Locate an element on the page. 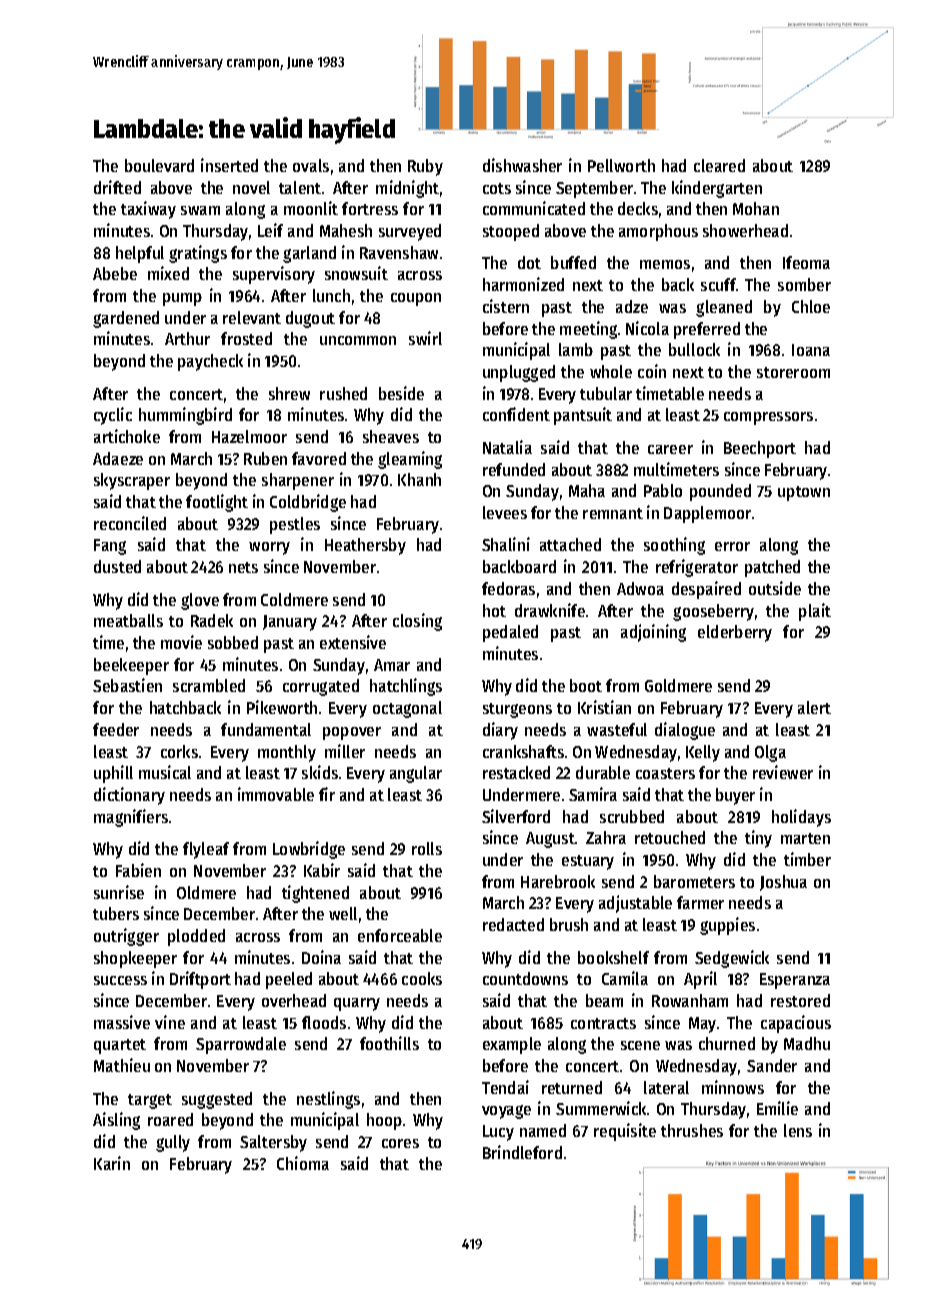 The height and width of the page is (1312, 925). sobbed is located at coordinates (233, 642).
